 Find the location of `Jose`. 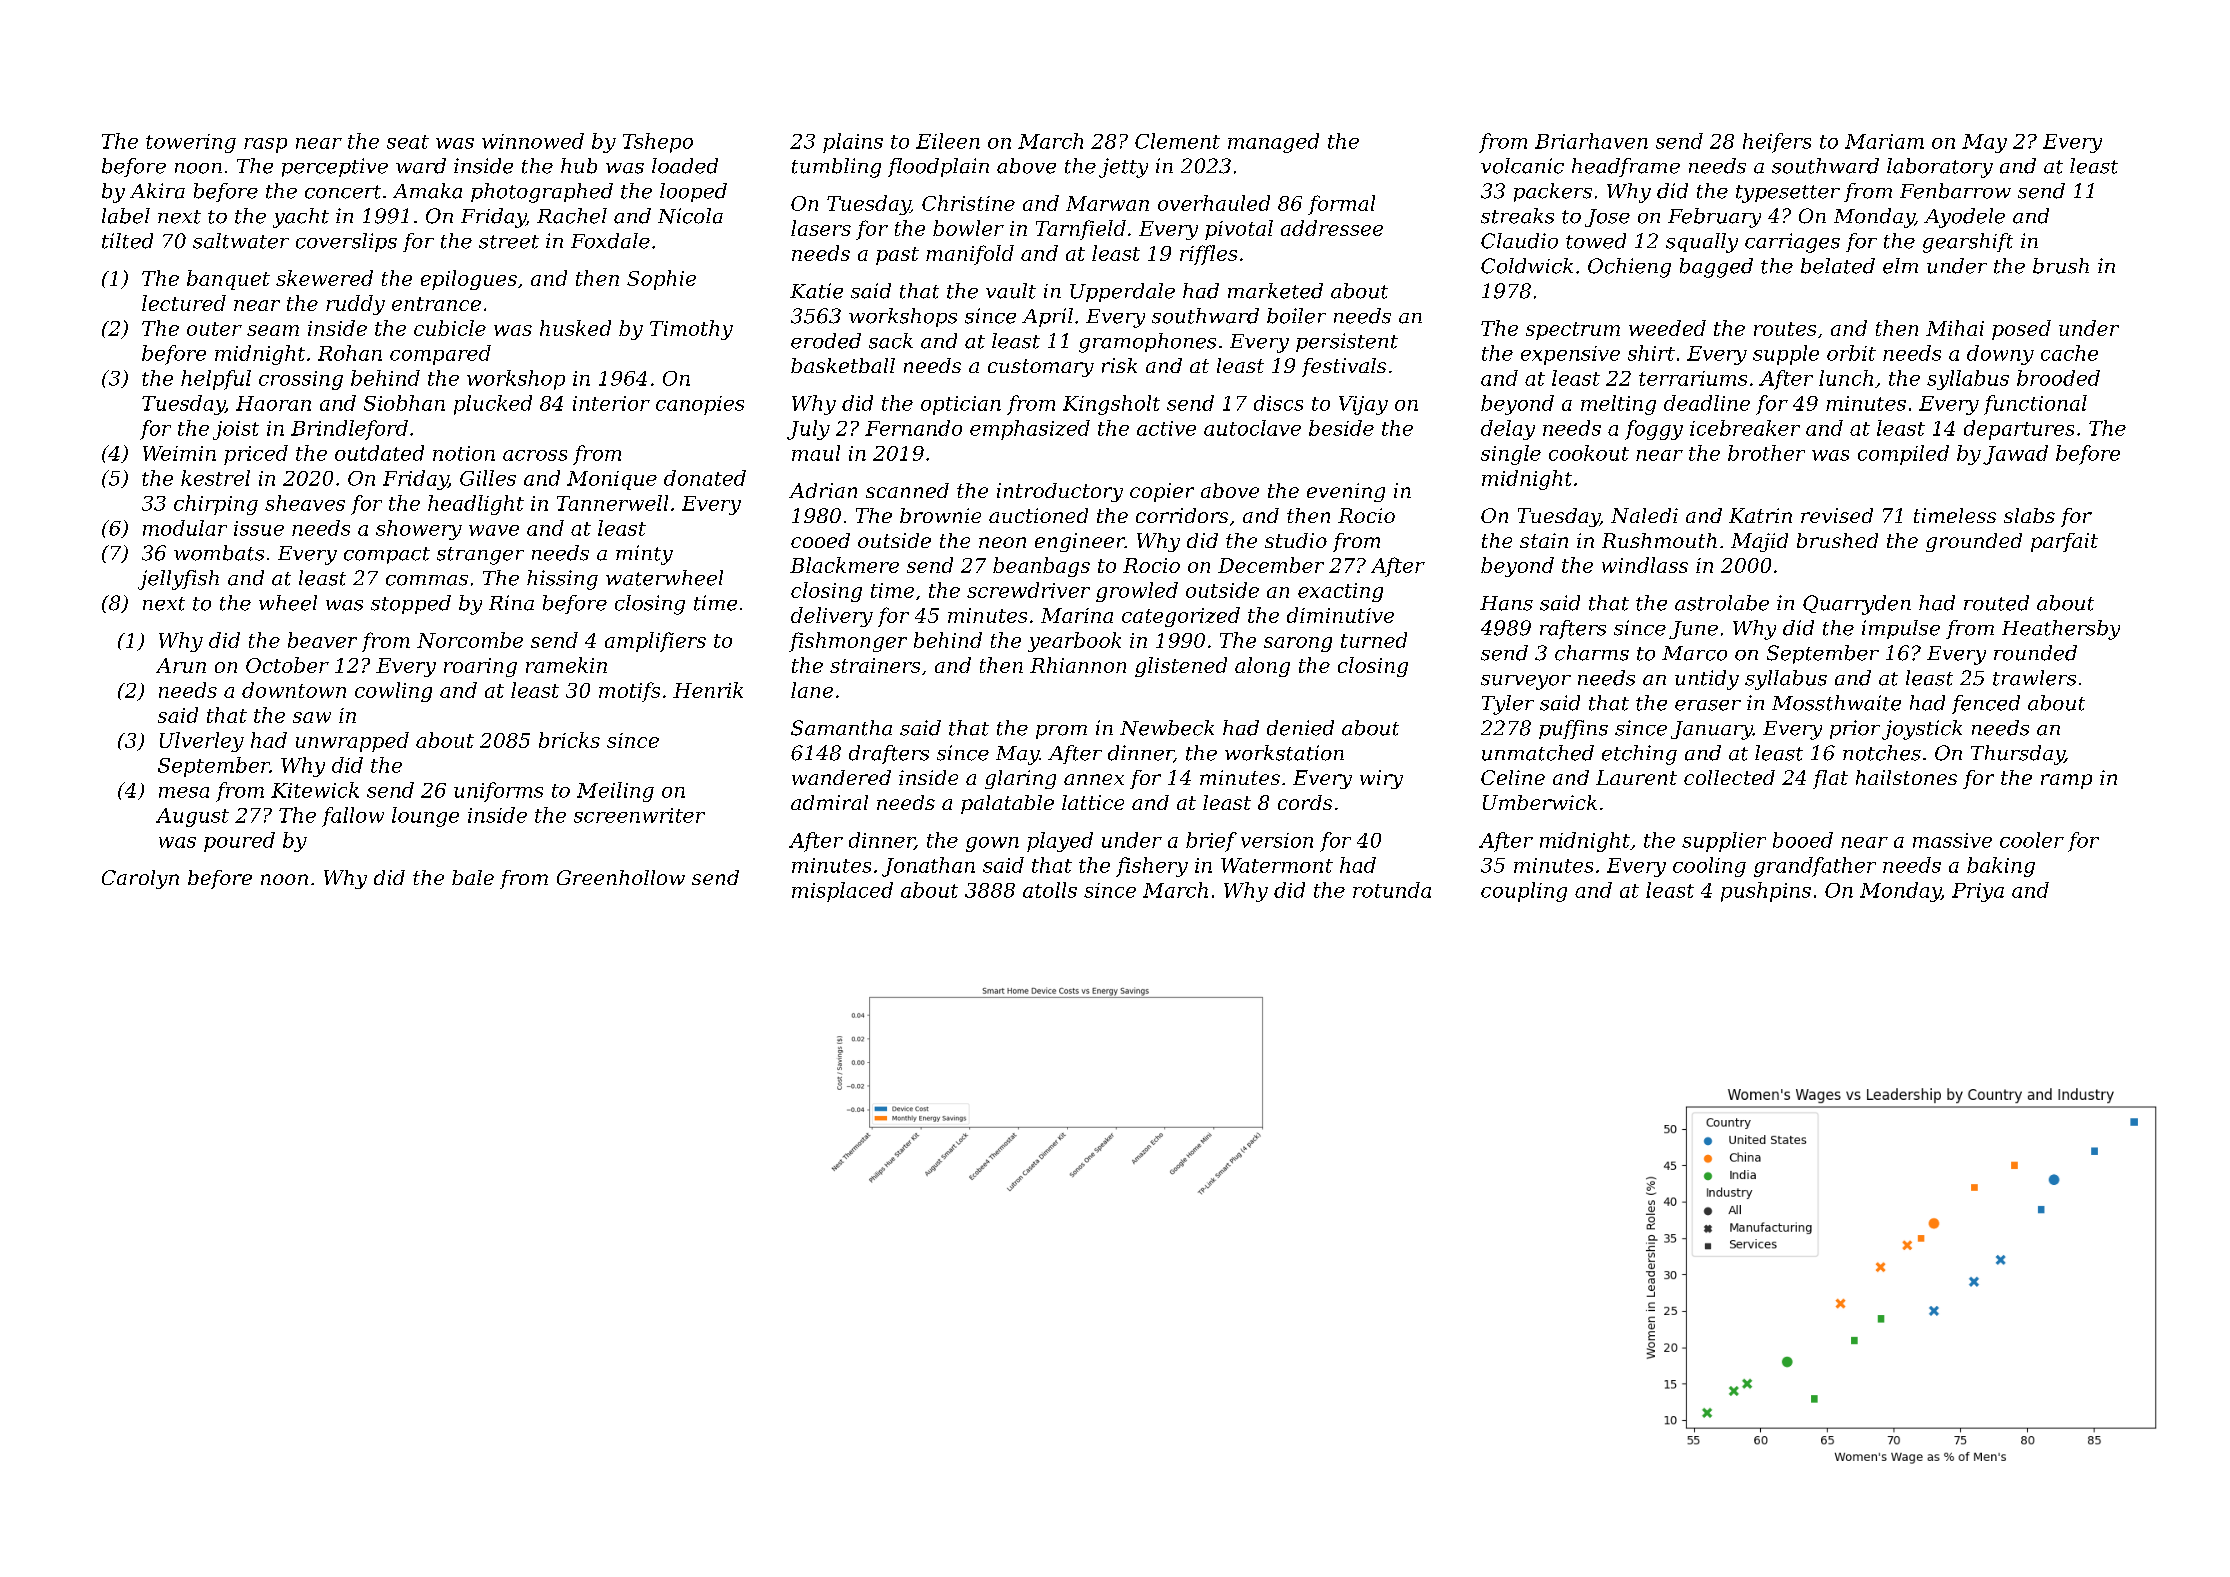

Jose is located at coordinates (1607, 218).
